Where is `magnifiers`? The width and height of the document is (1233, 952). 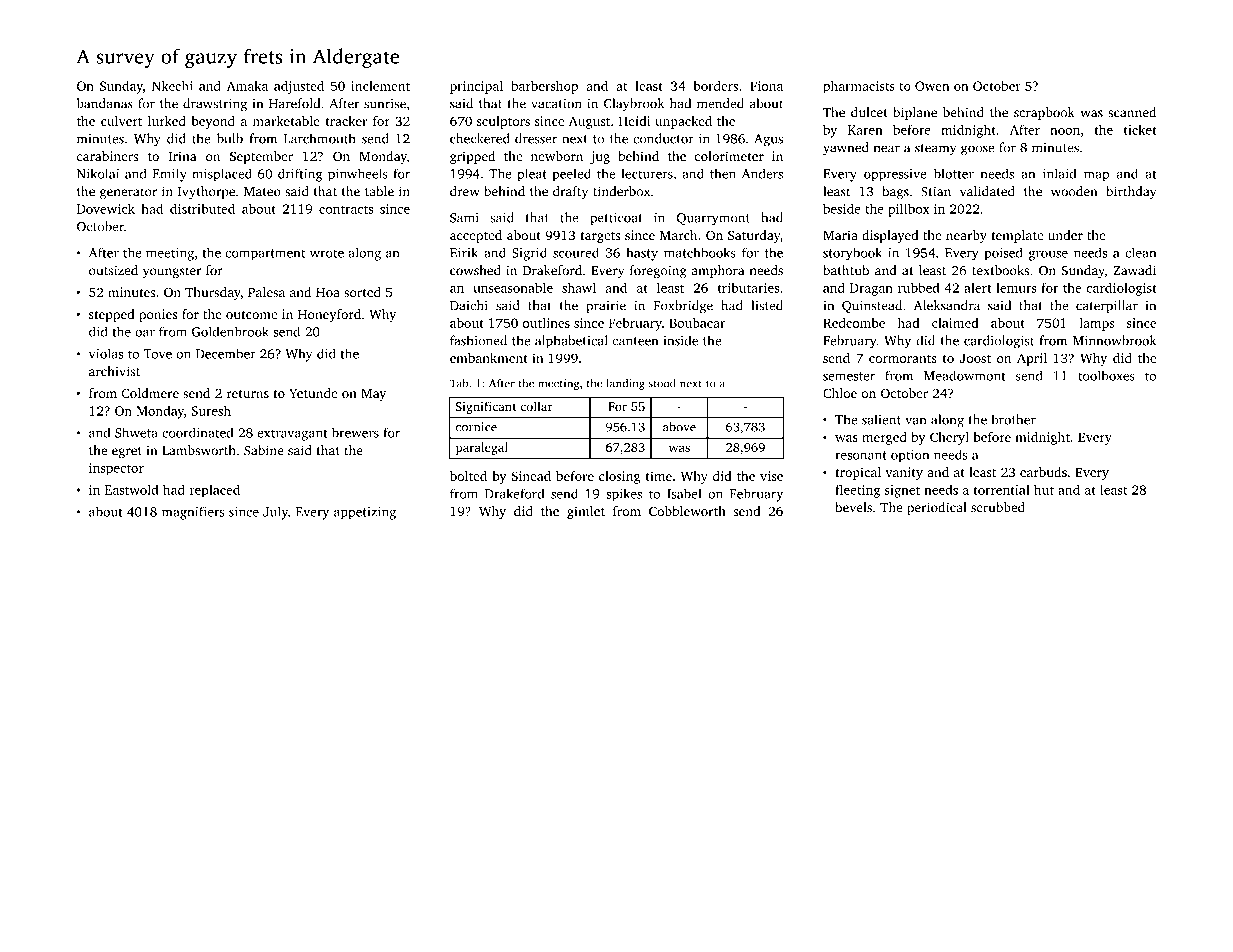
magnifiers is located at coordinates (193, 513).
